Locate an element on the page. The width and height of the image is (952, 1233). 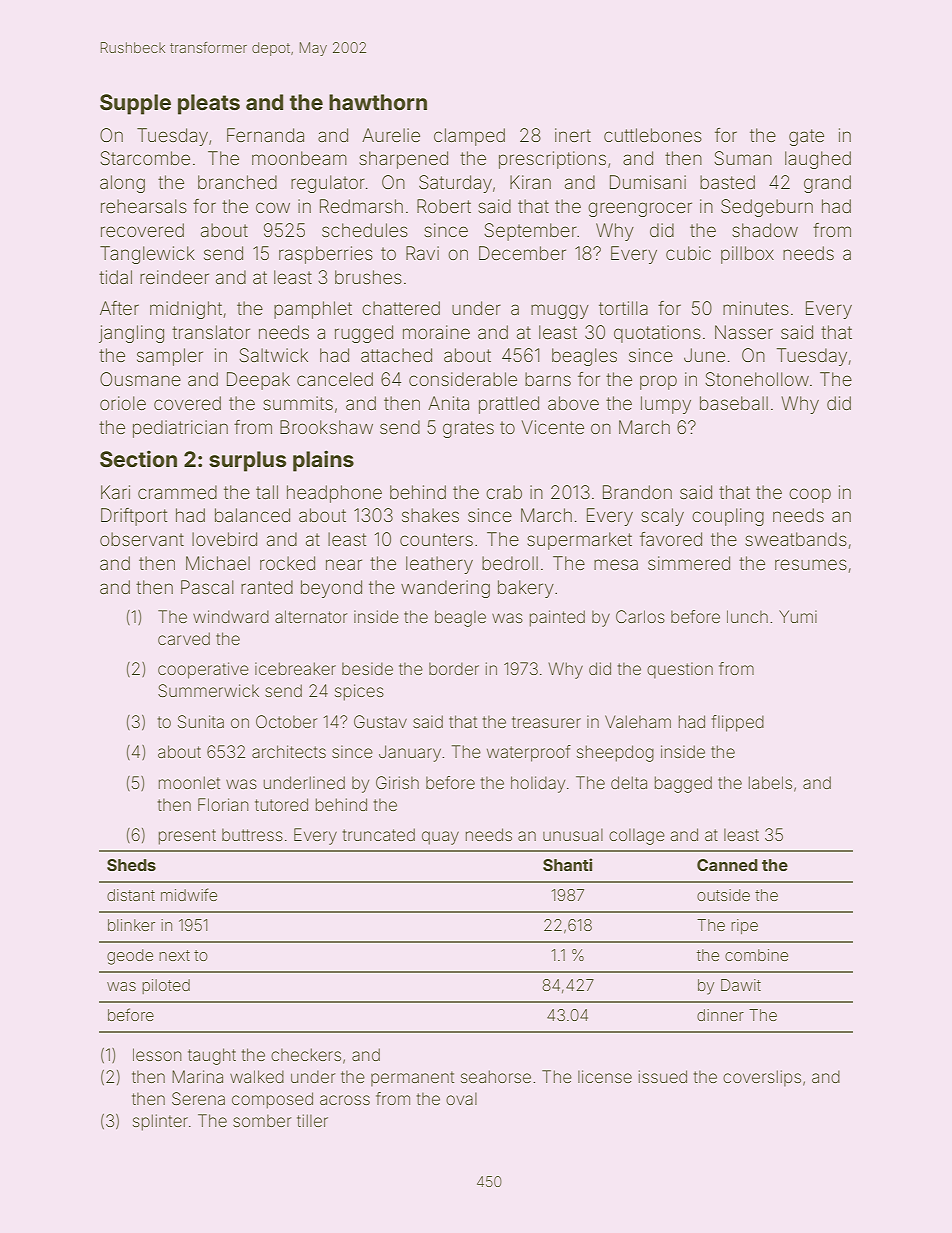
midnight is located at coordinates (186, 310).
